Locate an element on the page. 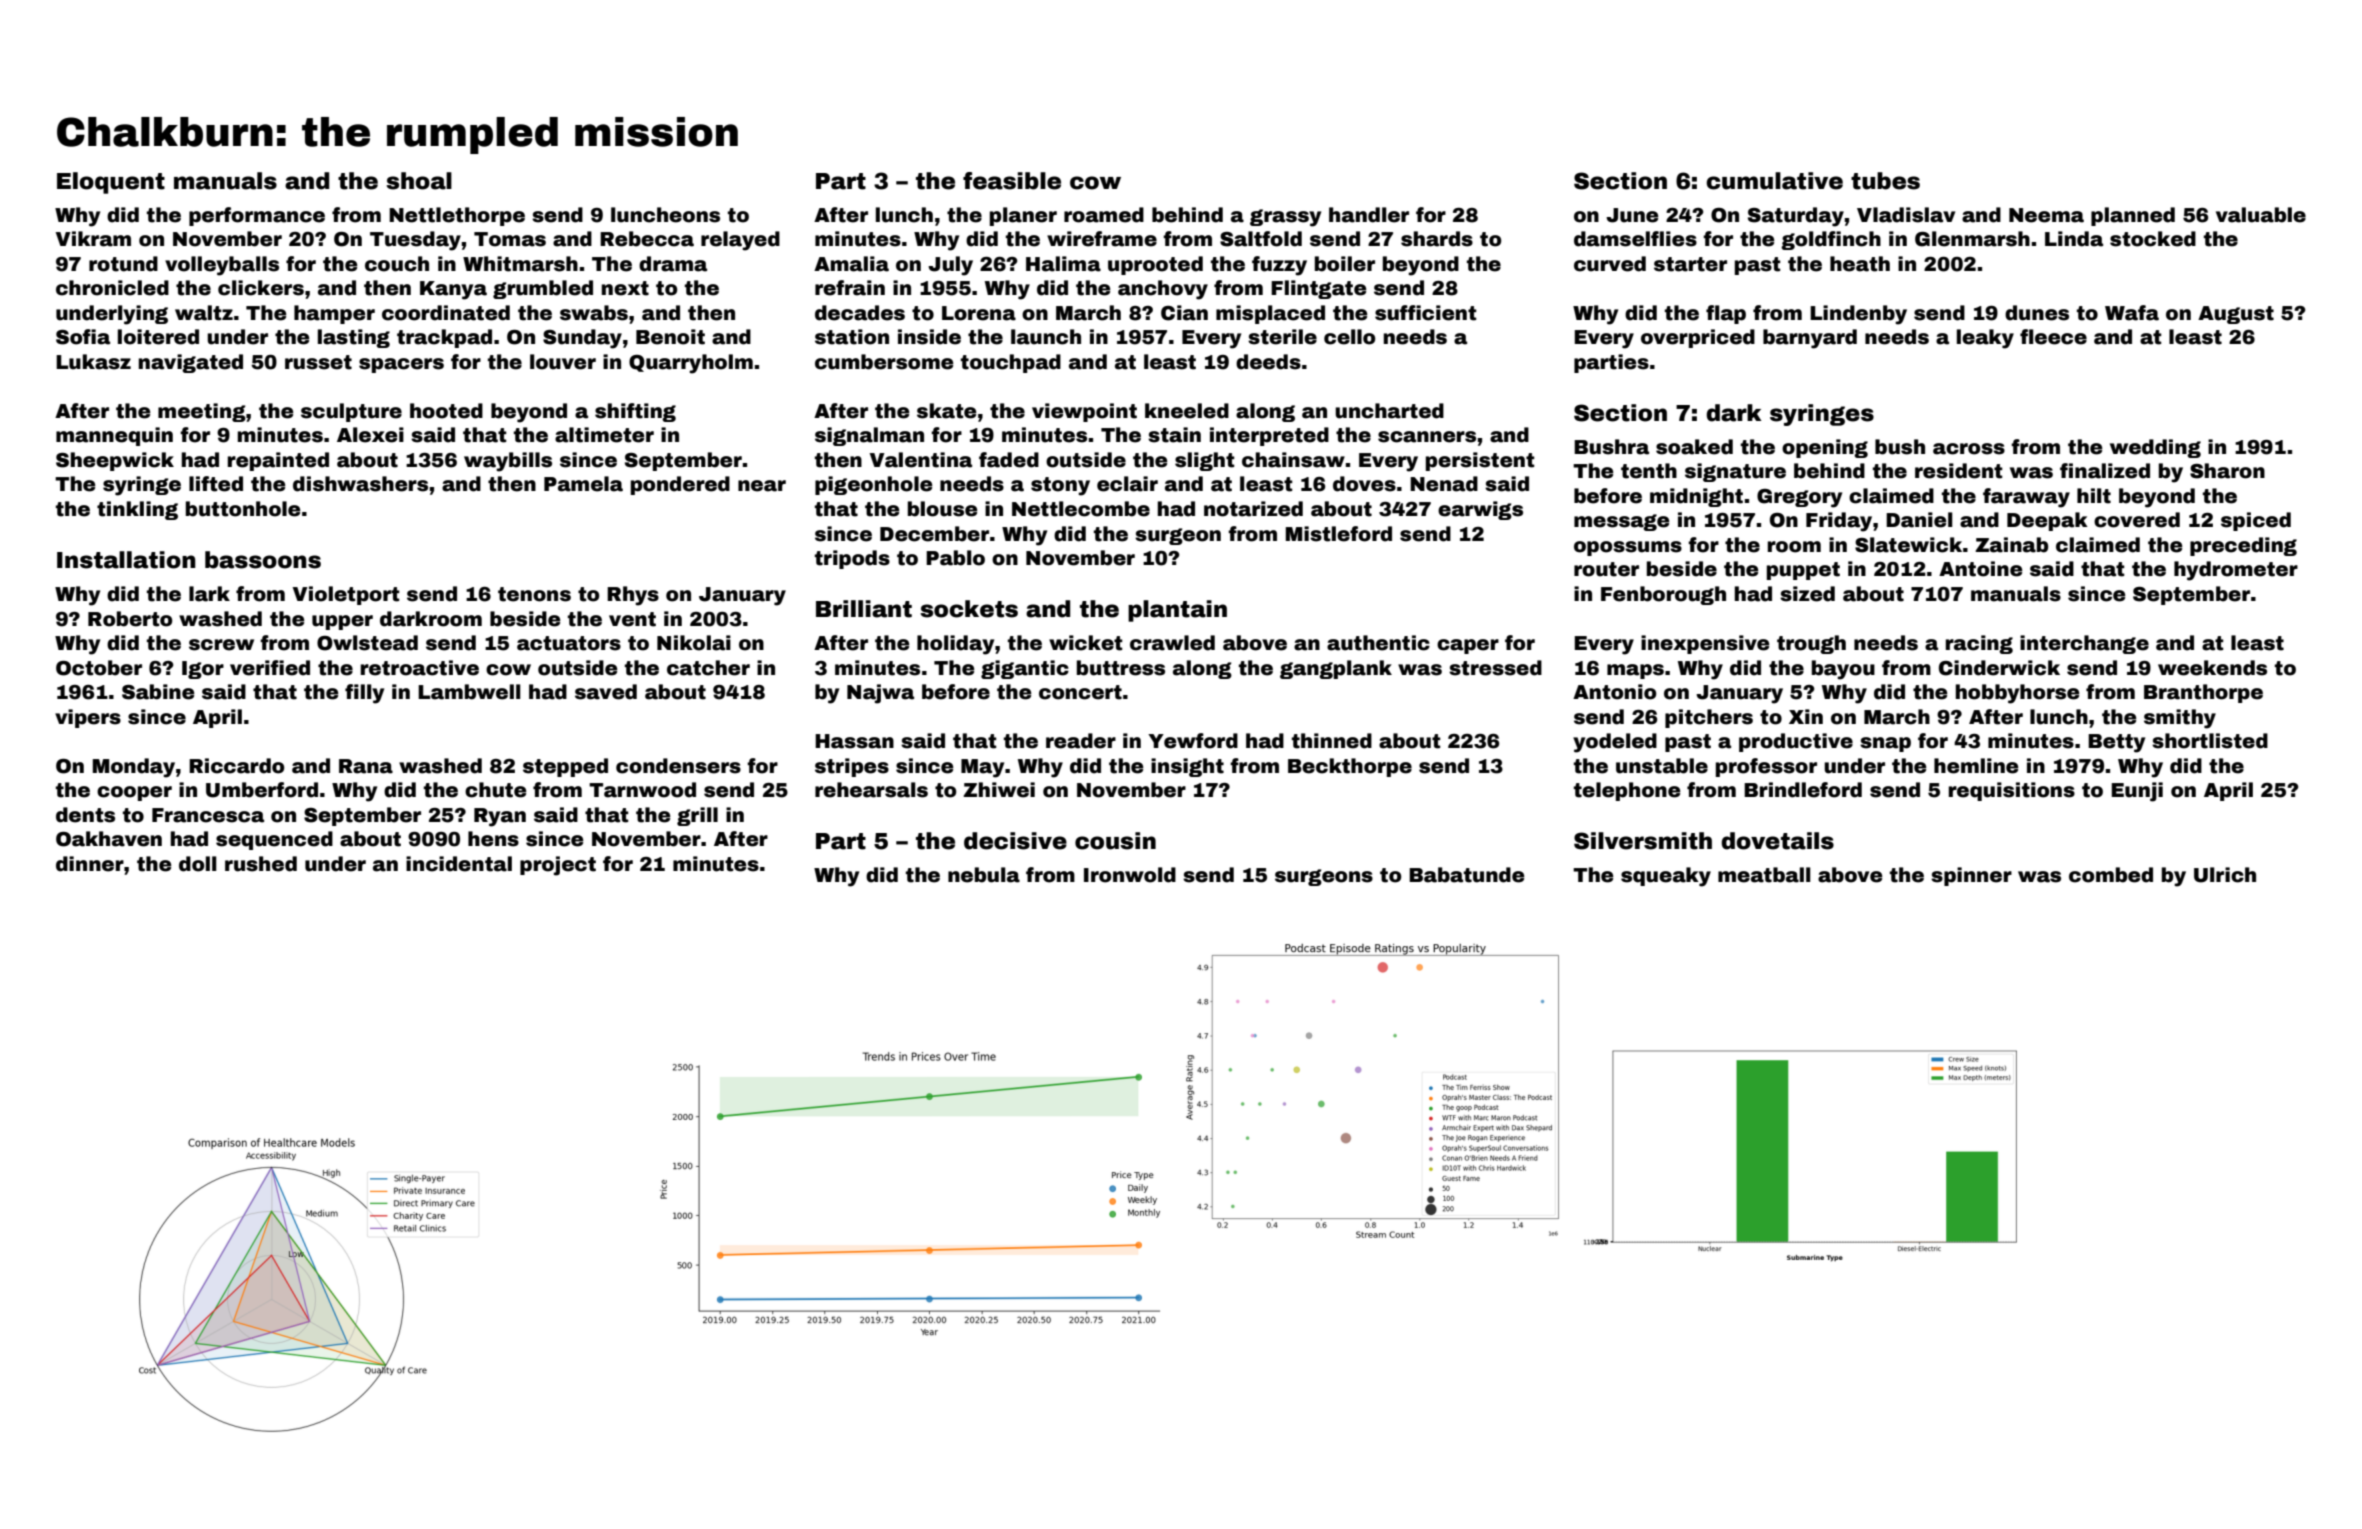  barnyard is located at coordinates (1810, 339).
